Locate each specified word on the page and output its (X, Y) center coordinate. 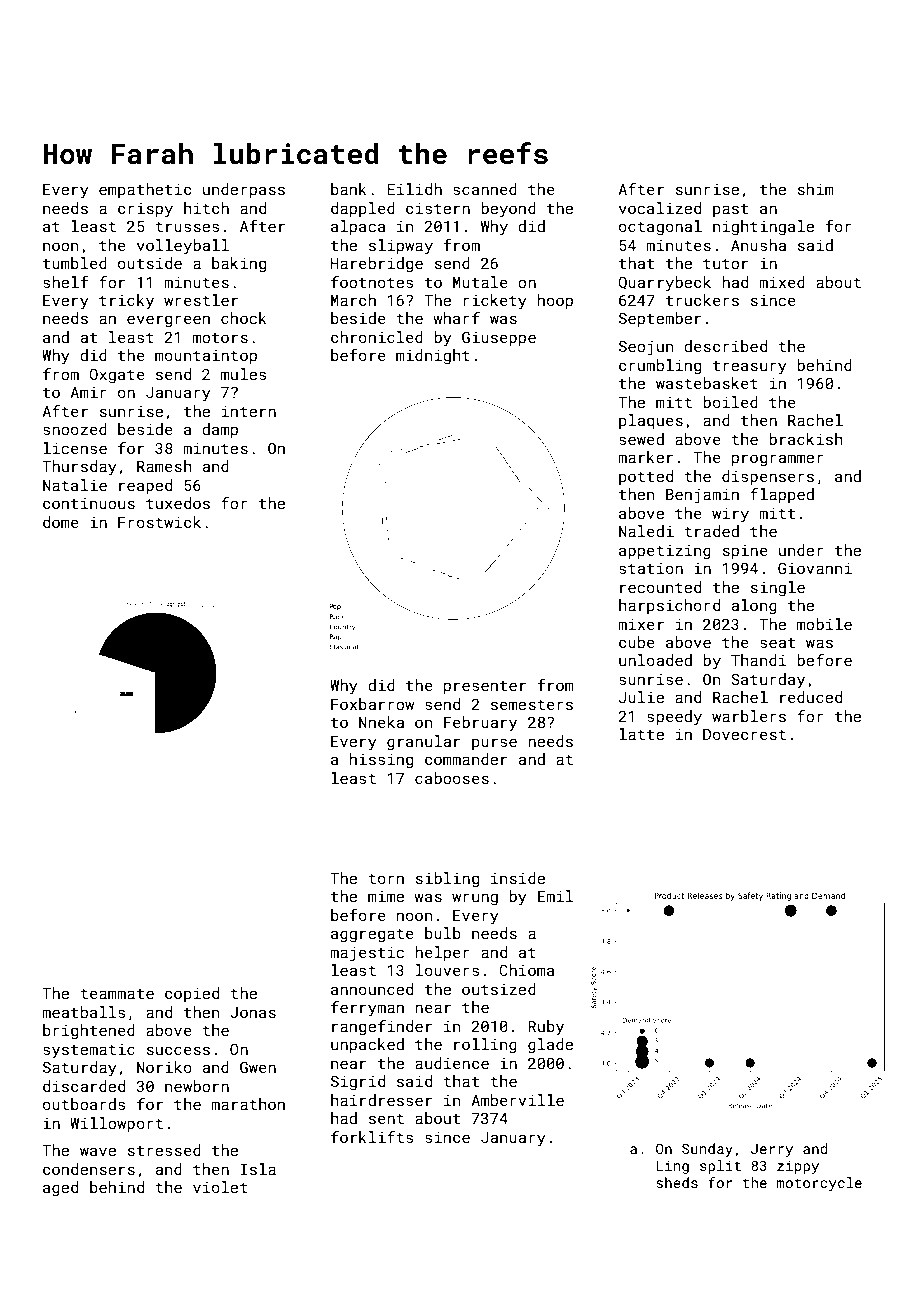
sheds (677, 1182)
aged (60, 1188)
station (651, 568)
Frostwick (159, 522)
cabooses (452, 778)
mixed (782, 282)
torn (386, 878)
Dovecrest (744, 734)
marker (645, 457)
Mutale (480, 282)
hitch (206, 208)
